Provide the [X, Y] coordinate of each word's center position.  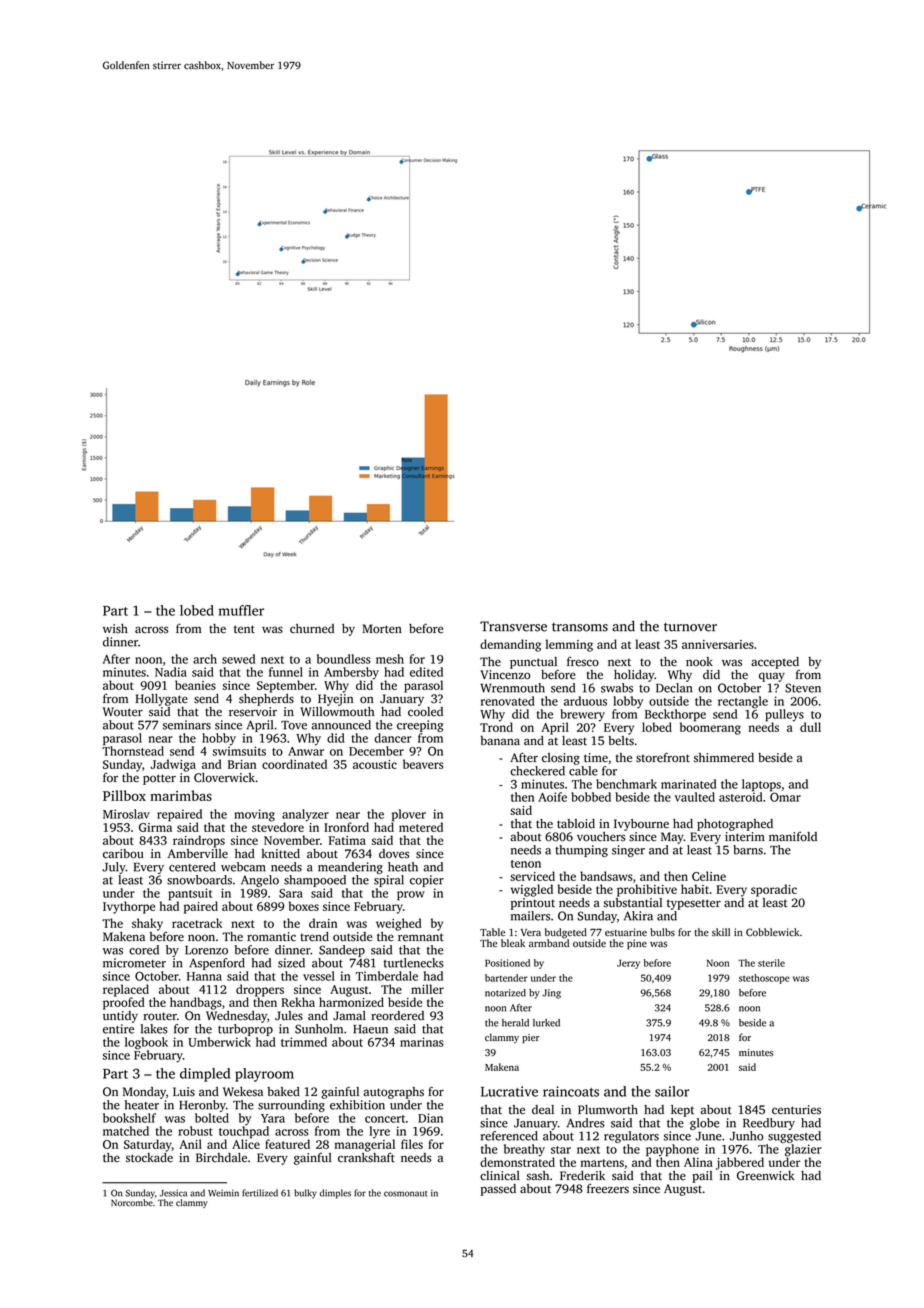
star [561, 1150]
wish [115, 629]
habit [695, 889]
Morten [382, 629]
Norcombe [132, 1202]
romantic [271, 937]
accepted [775, 663]
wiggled [532, 890]
